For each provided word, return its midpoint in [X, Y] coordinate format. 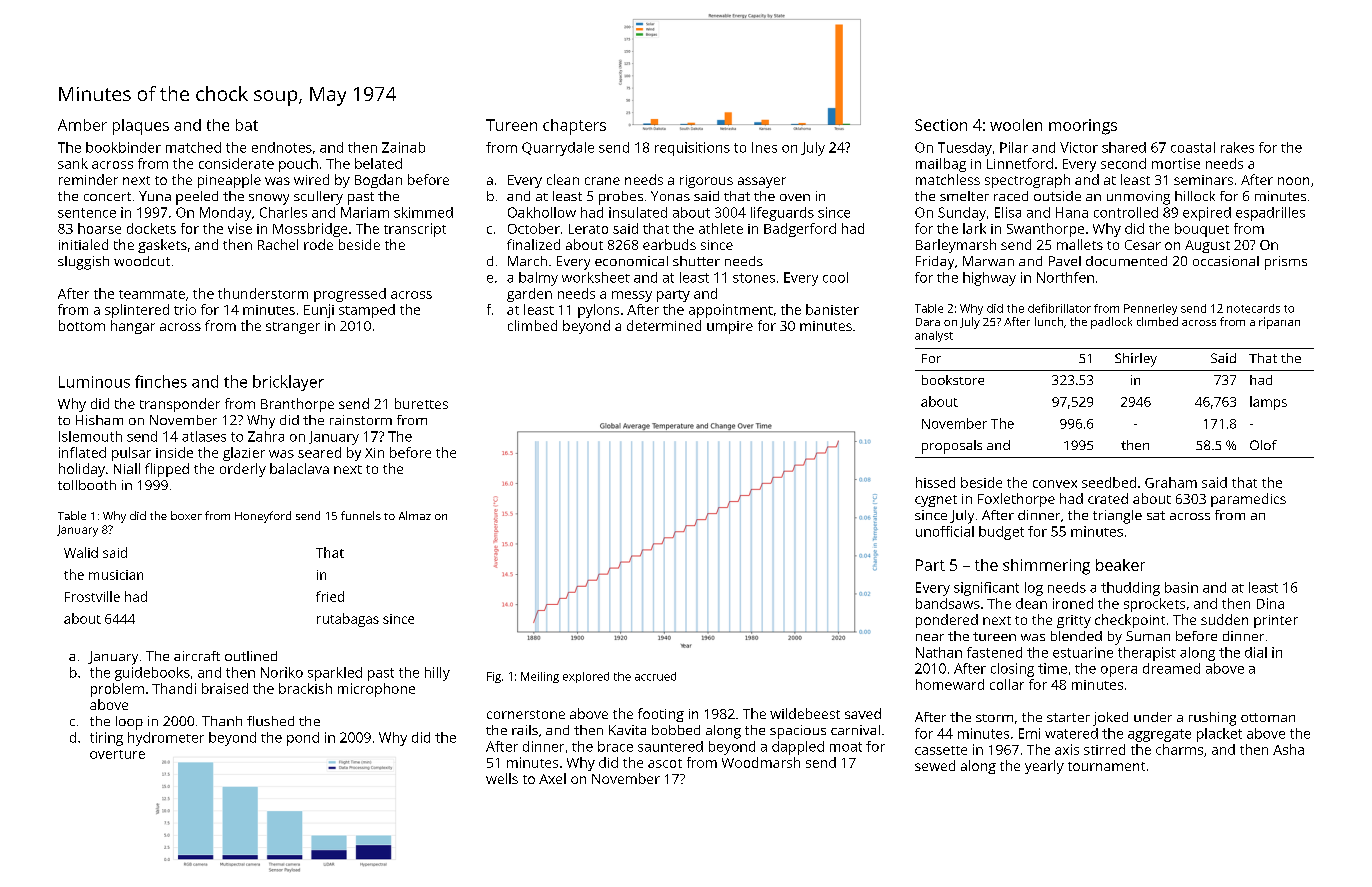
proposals [952, 447]
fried [330, 596]
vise [240, 228]
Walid [81, 552]
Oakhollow [542, 212]
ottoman [1268, 717]
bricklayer [288, 383]
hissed [935, 482]
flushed [270, 721]
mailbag [941, 165]
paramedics [1248, 500]
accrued [655, 676]
